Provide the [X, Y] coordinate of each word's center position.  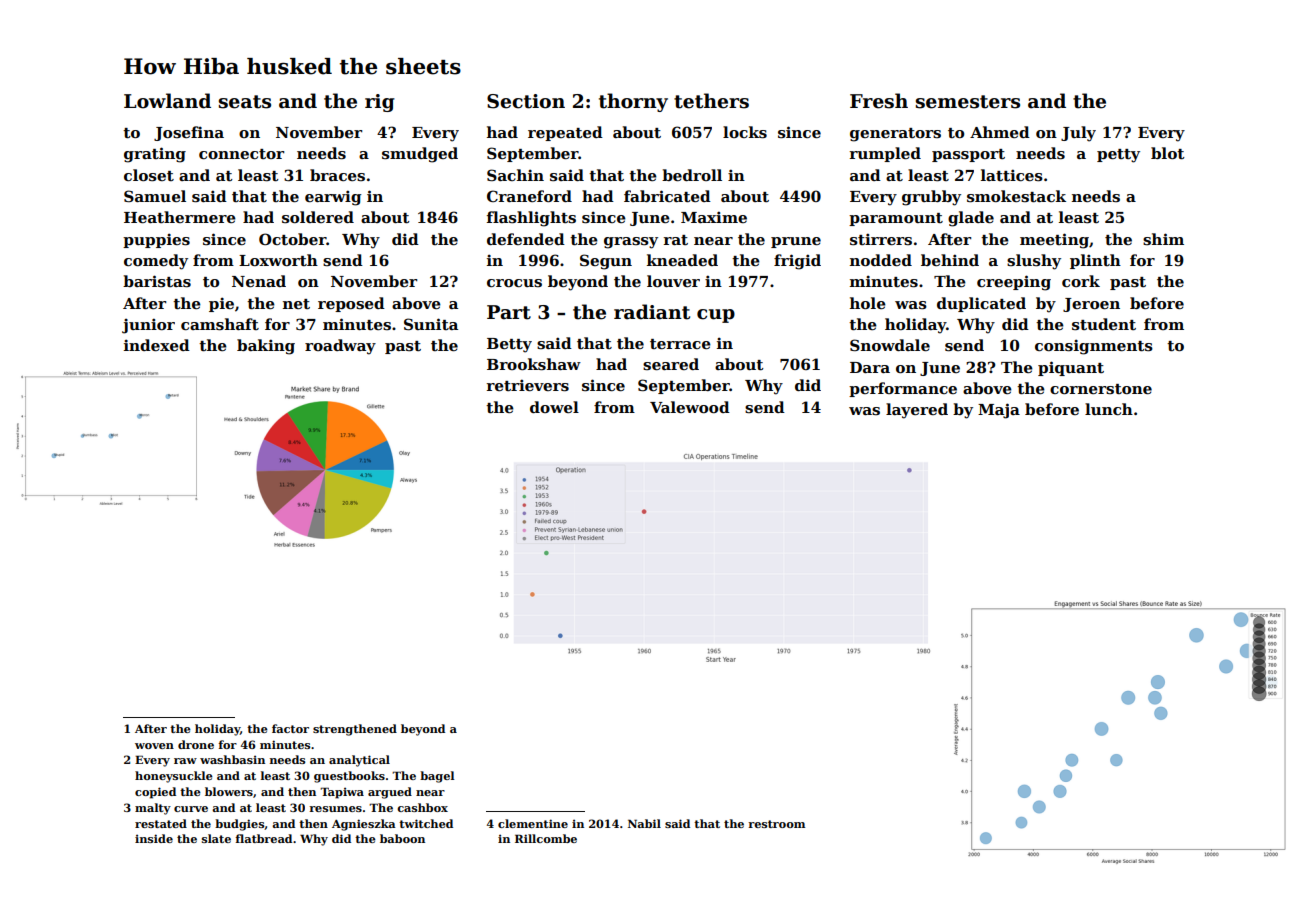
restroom [776, 824]
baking [266, 347]
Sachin [515, 175]
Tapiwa [342, 793]
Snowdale [890, 345]
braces [337, 175]
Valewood [690, 407]
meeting [1054, 241]
